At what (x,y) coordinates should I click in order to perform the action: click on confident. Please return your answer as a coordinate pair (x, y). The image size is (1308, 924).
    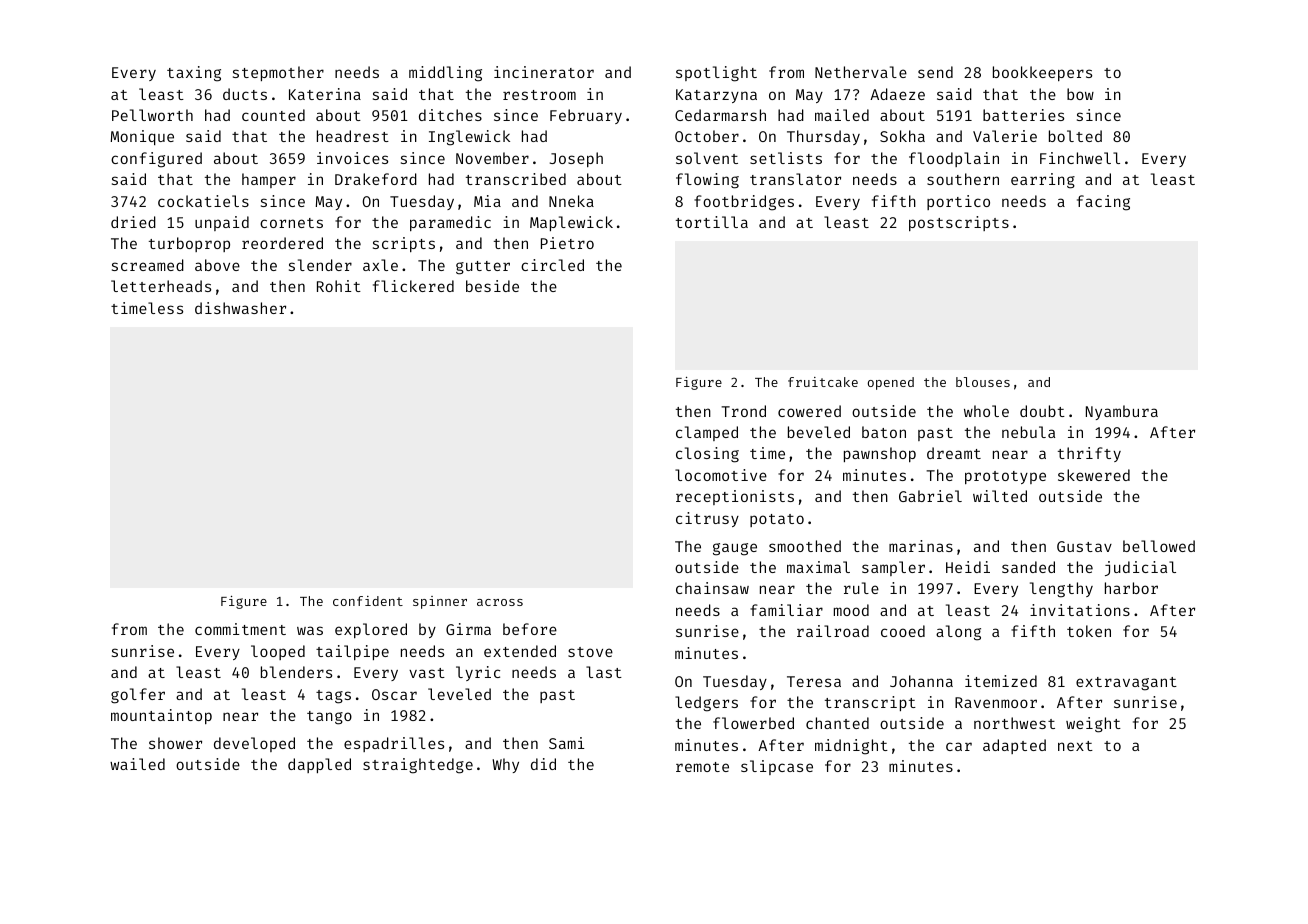
    Looking at the image, I should click on (368, 601).
